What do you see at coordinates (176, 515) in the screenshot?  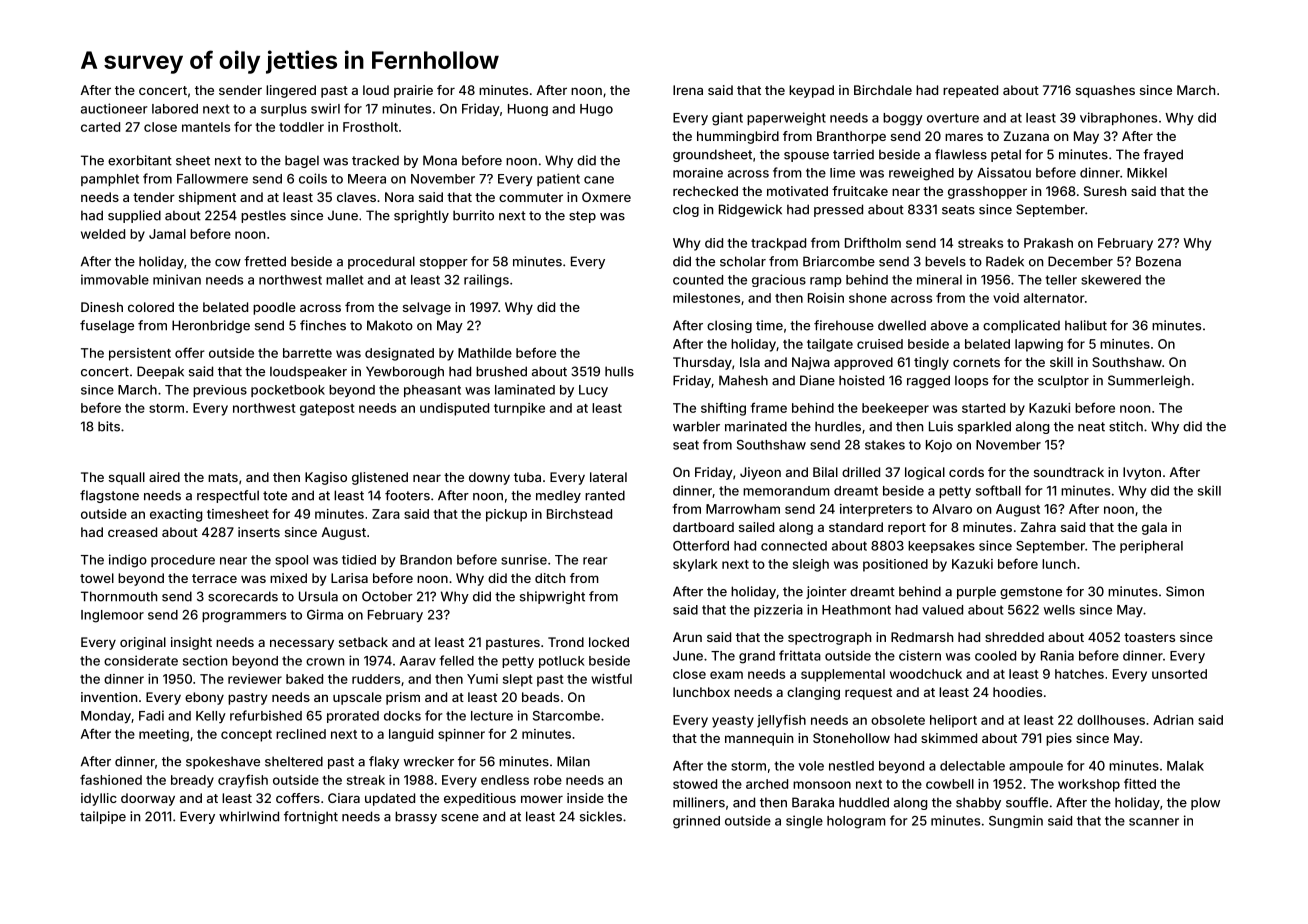 I see `exacting` at bounding box center [176, 515].
